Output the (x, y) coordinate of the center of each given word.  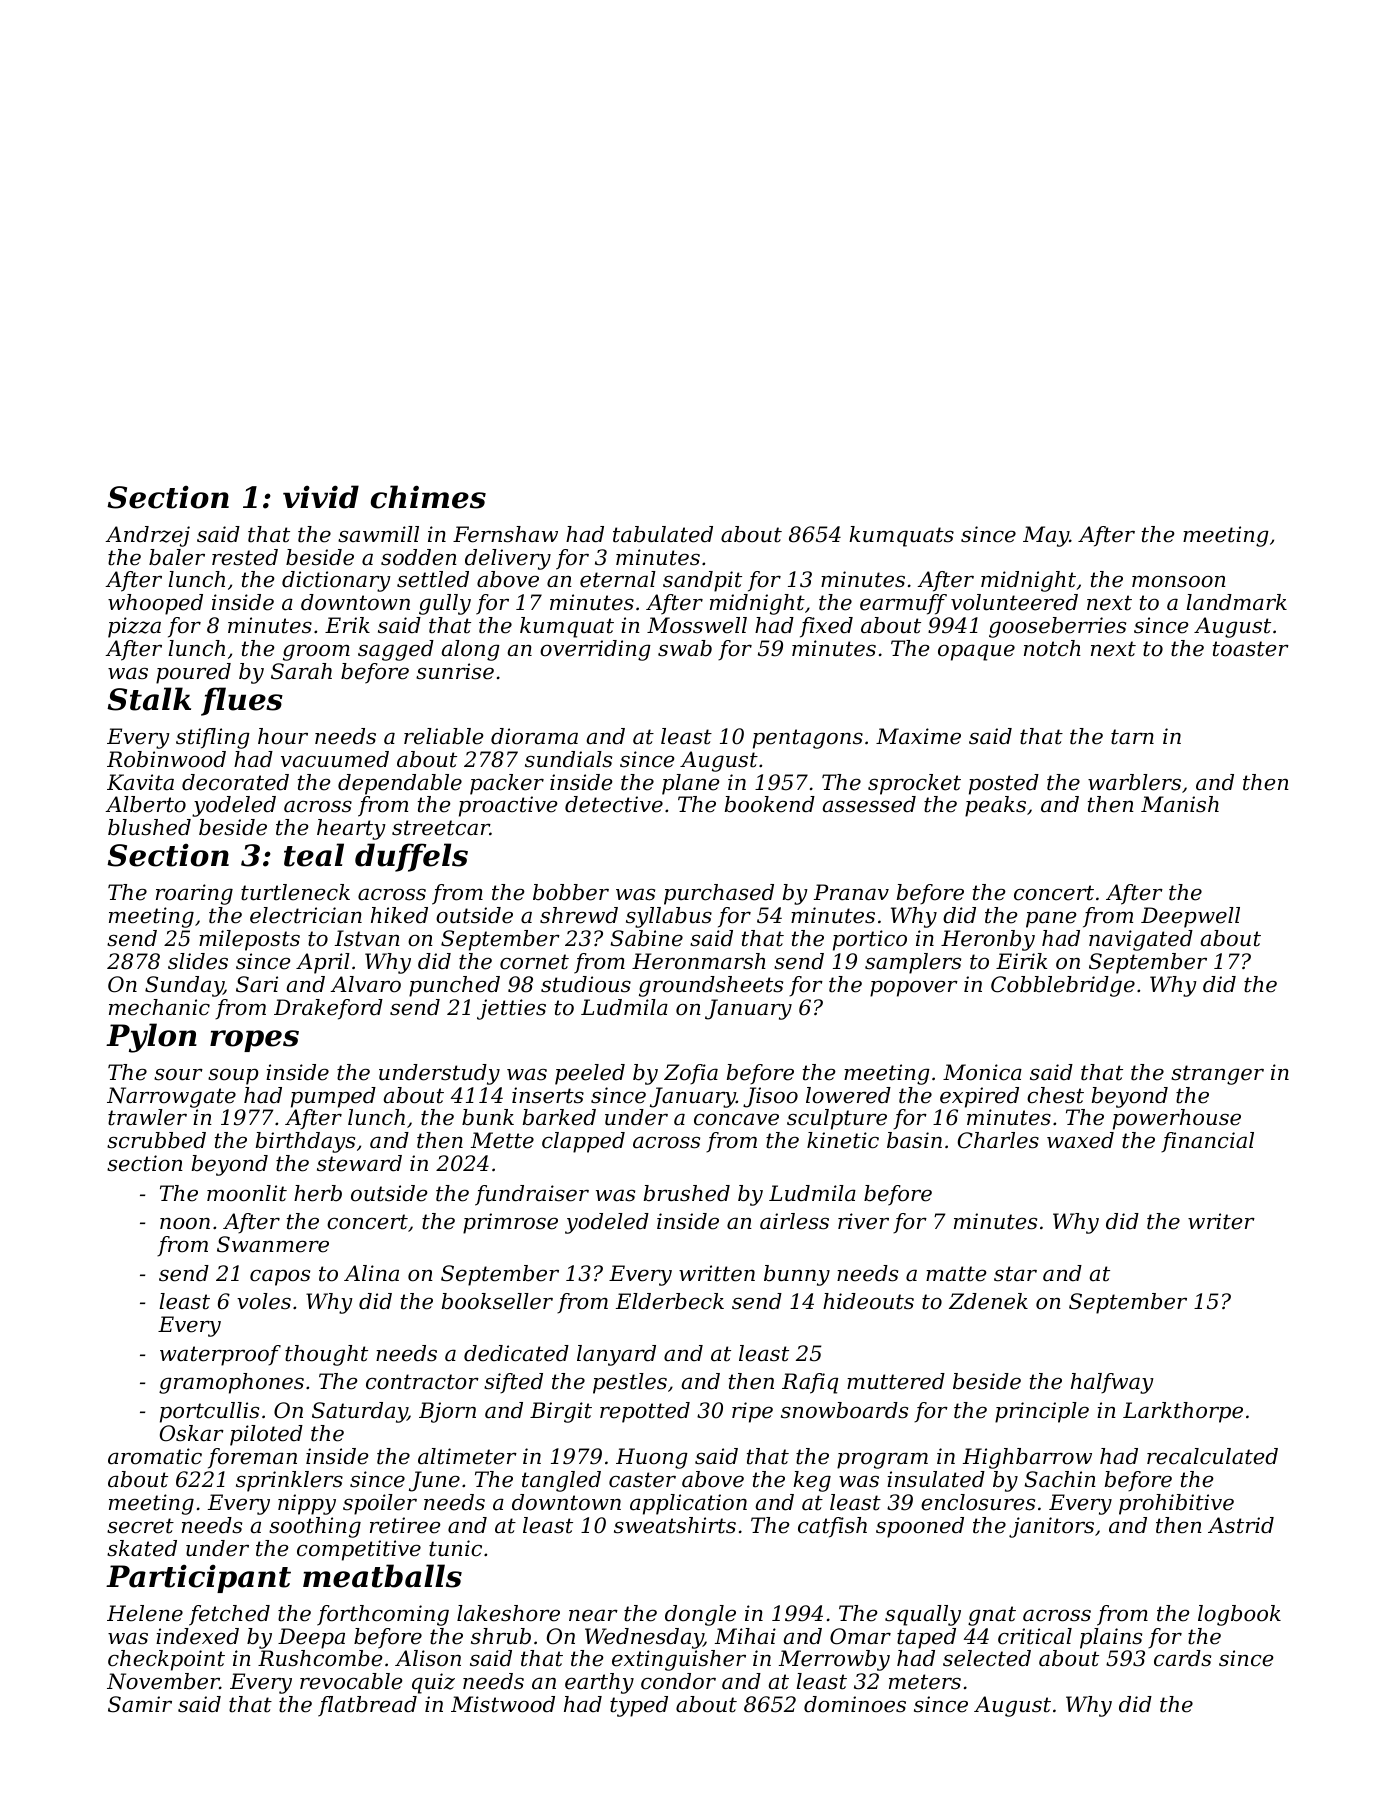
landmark (1236, 602)
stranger (1217, 1075)
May (1046, 536)
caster (642, 1480)
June (434, 1481)
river (863, 1221)
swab (685, 648)
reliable (444, 736)
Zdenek (988, 1301)
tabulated (663, 534)
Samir (140, 1704)
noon (185, 1223)
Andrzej (147, 536)
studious (586, 984)
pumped (333, 1097)
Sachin (1060, 1479)
